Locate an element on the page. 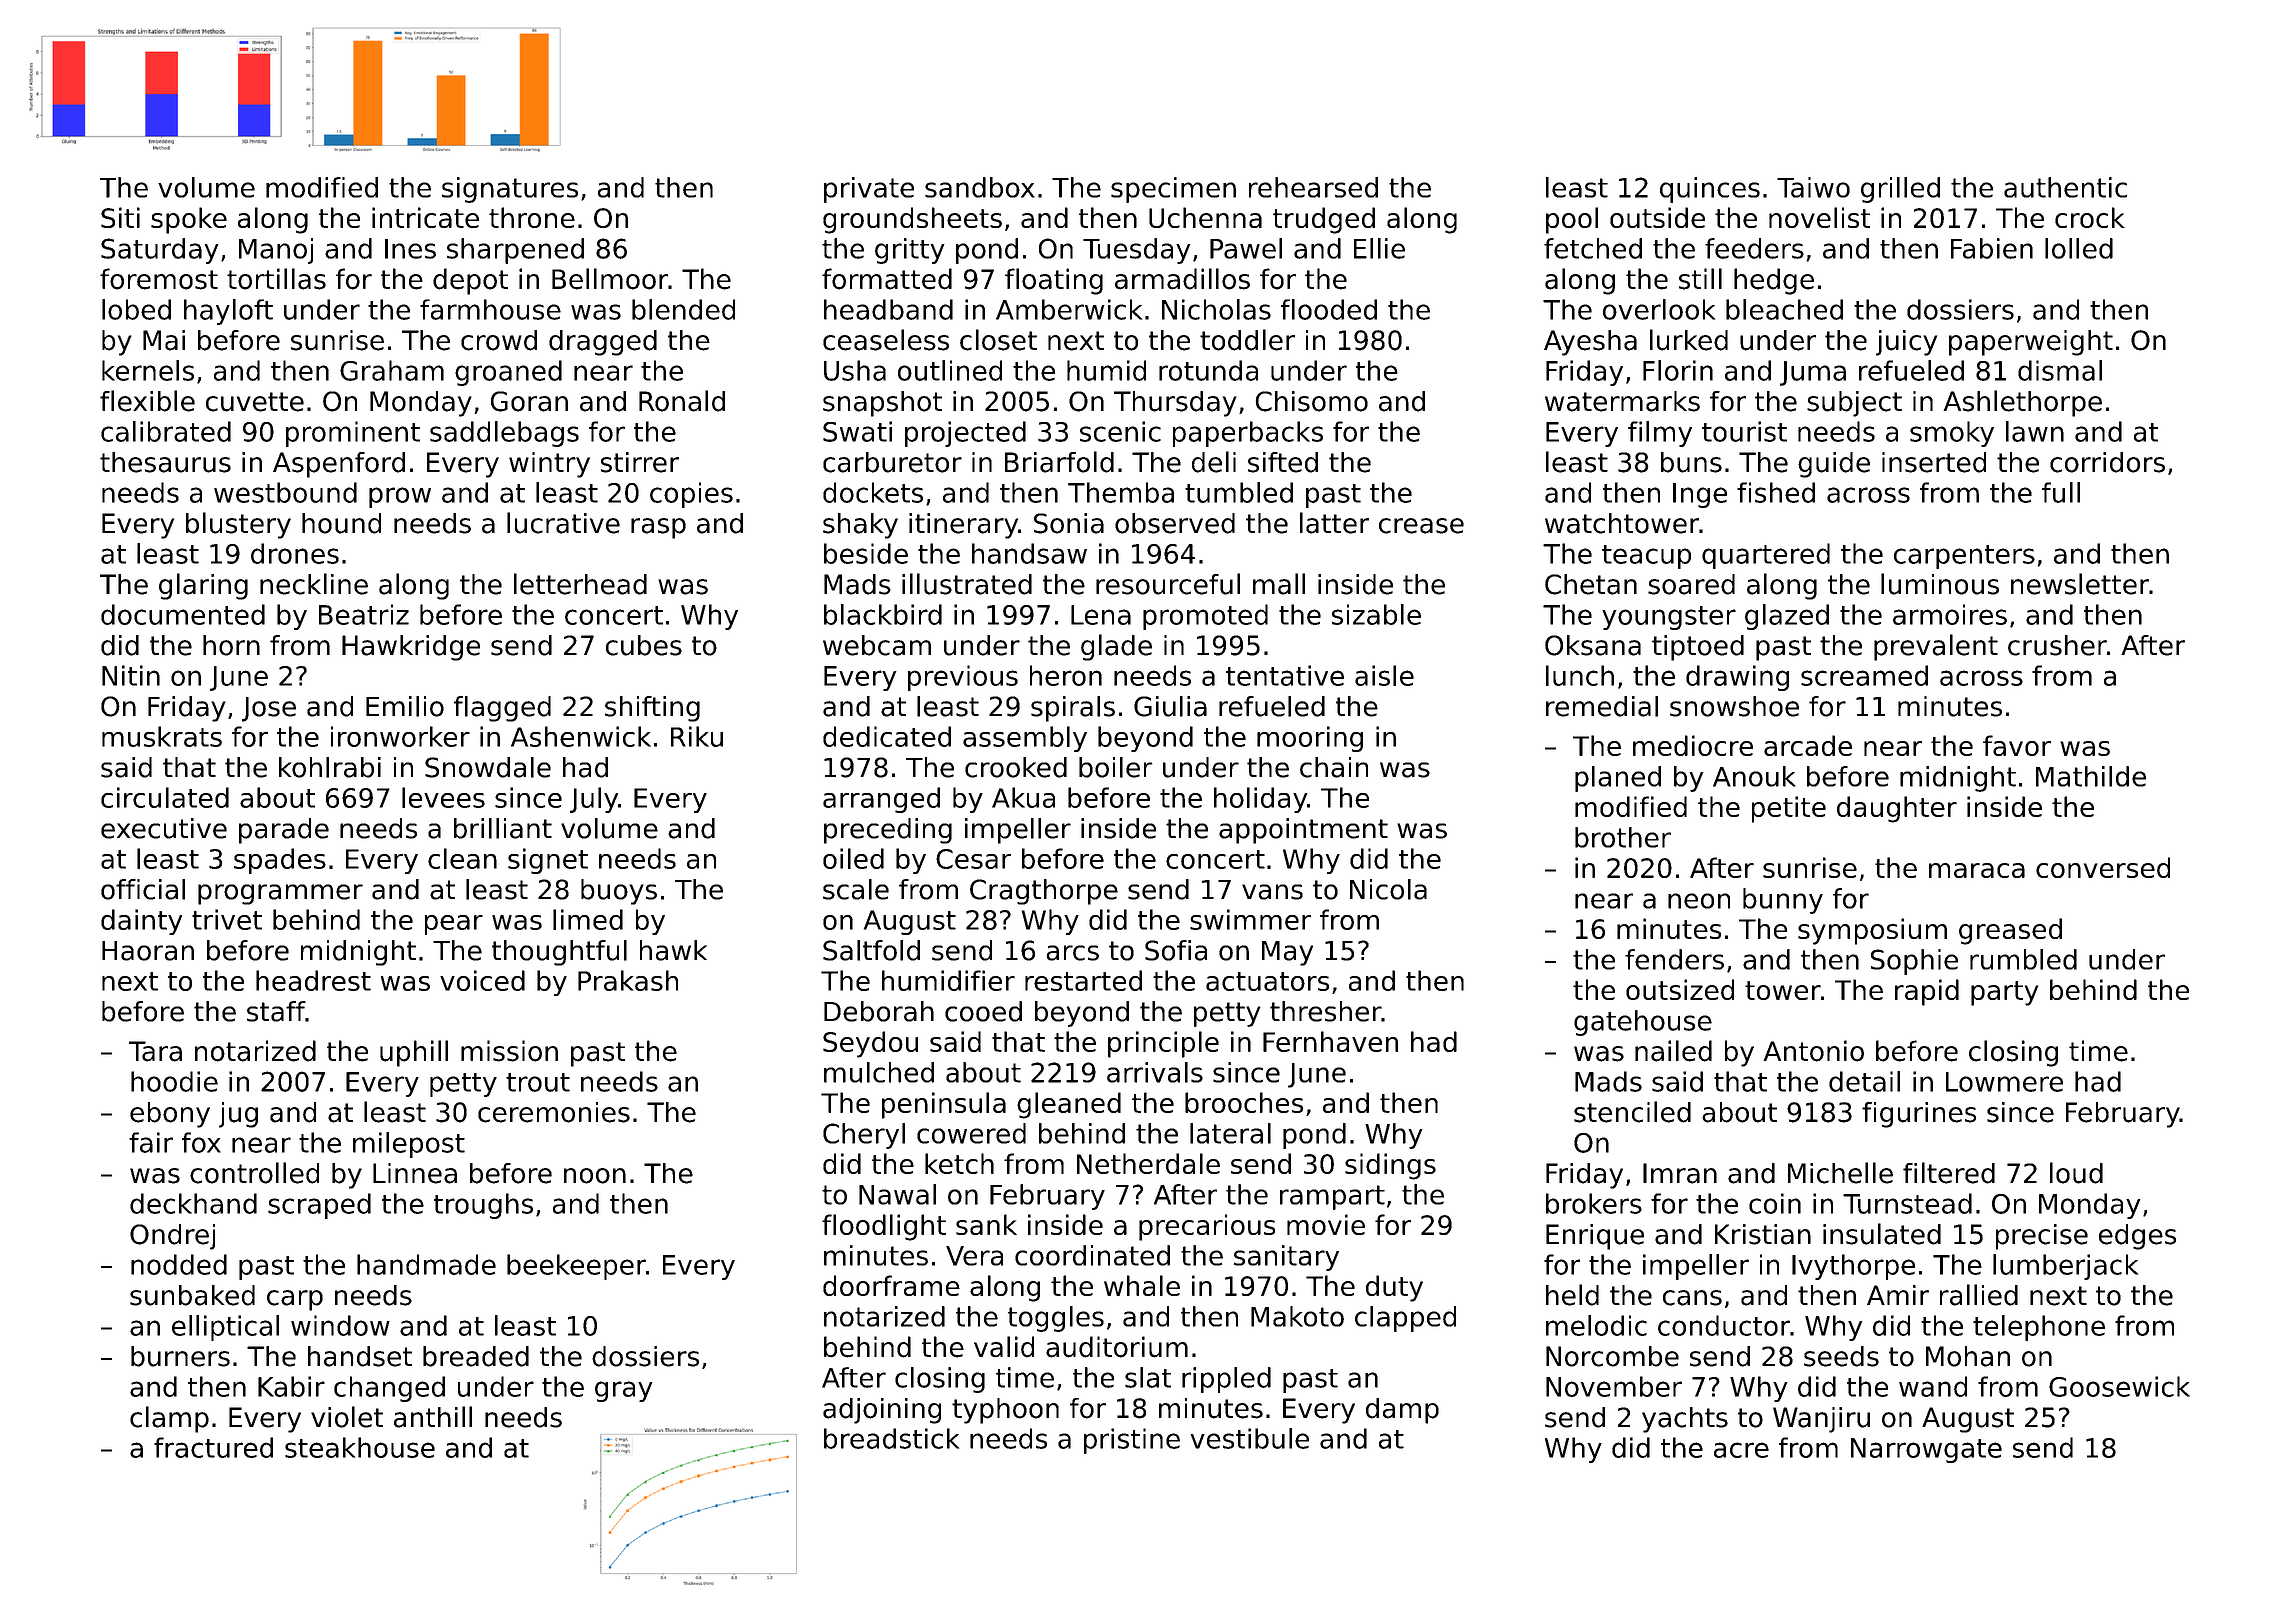 The image size is (2292, 1620). Nitin is located at coordinates (131, 675).
